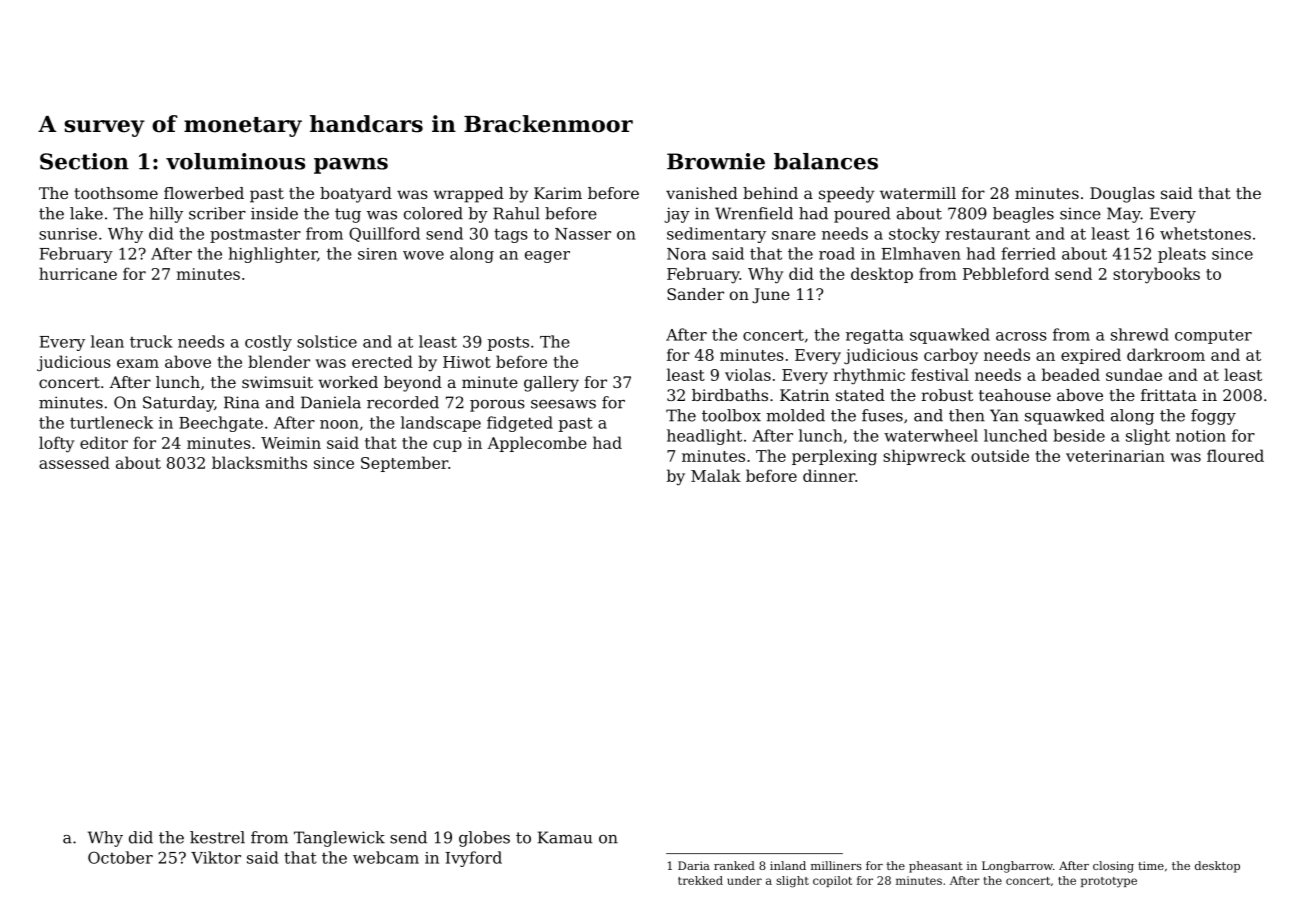 This image has width=1308, height=924. What do you see at coordinates (259, 462) in the image?
I see `blacksmiths` at bounding box center [259, 462].
